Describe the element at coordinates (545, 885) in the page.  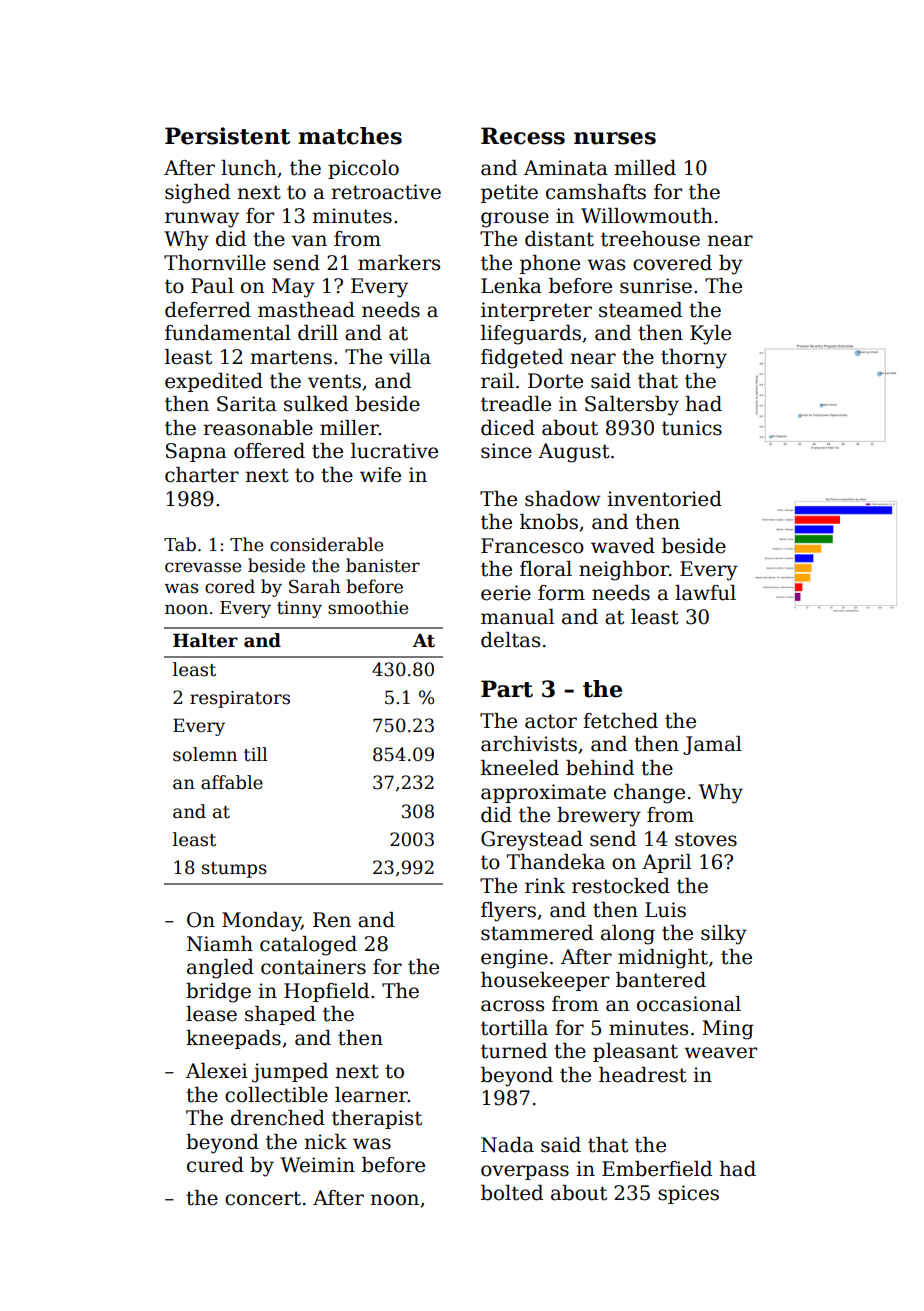
I see `rink` at that location.
